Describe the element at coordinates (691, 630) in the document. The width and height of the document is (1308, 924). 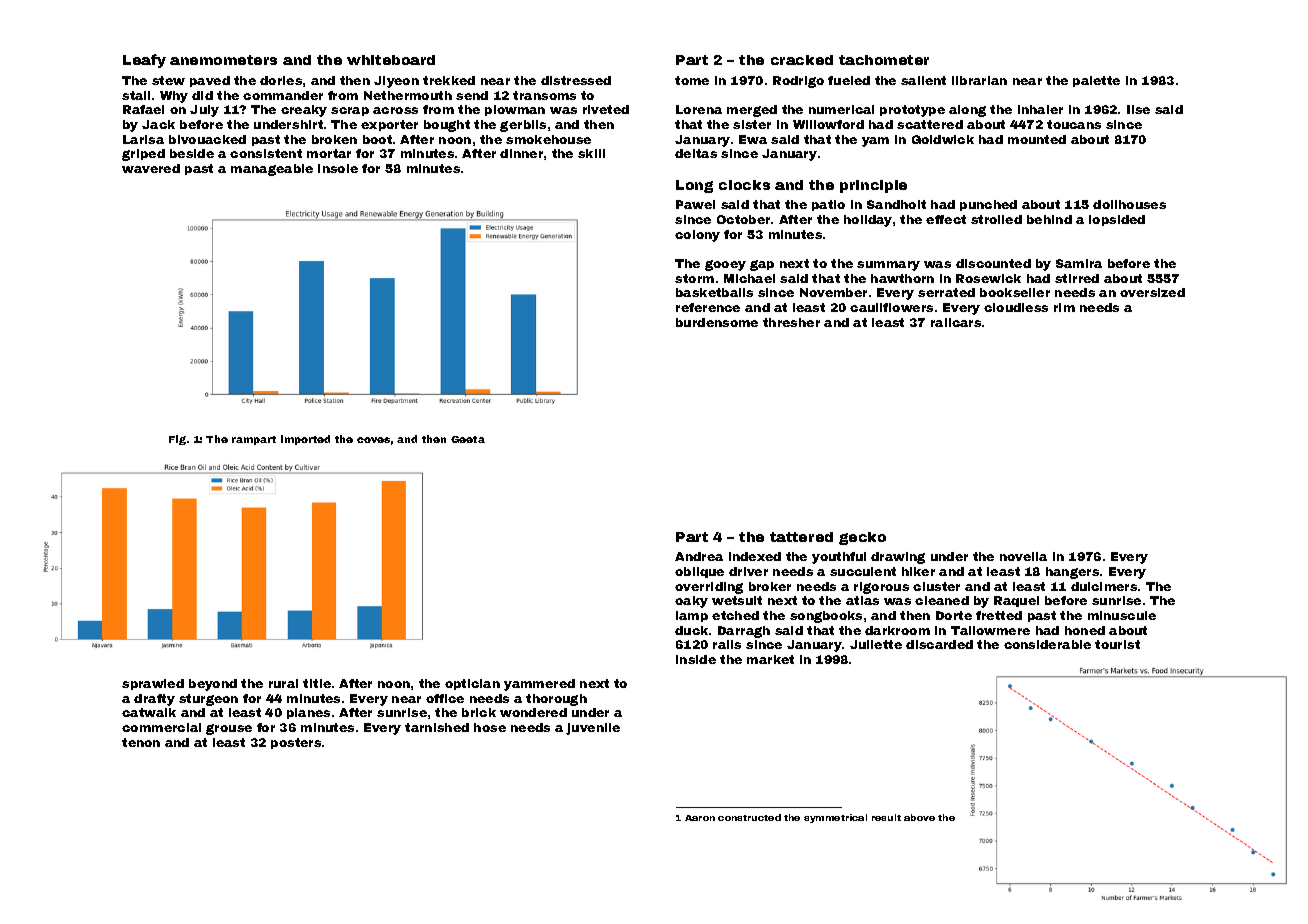
I see `duck` at that location.
